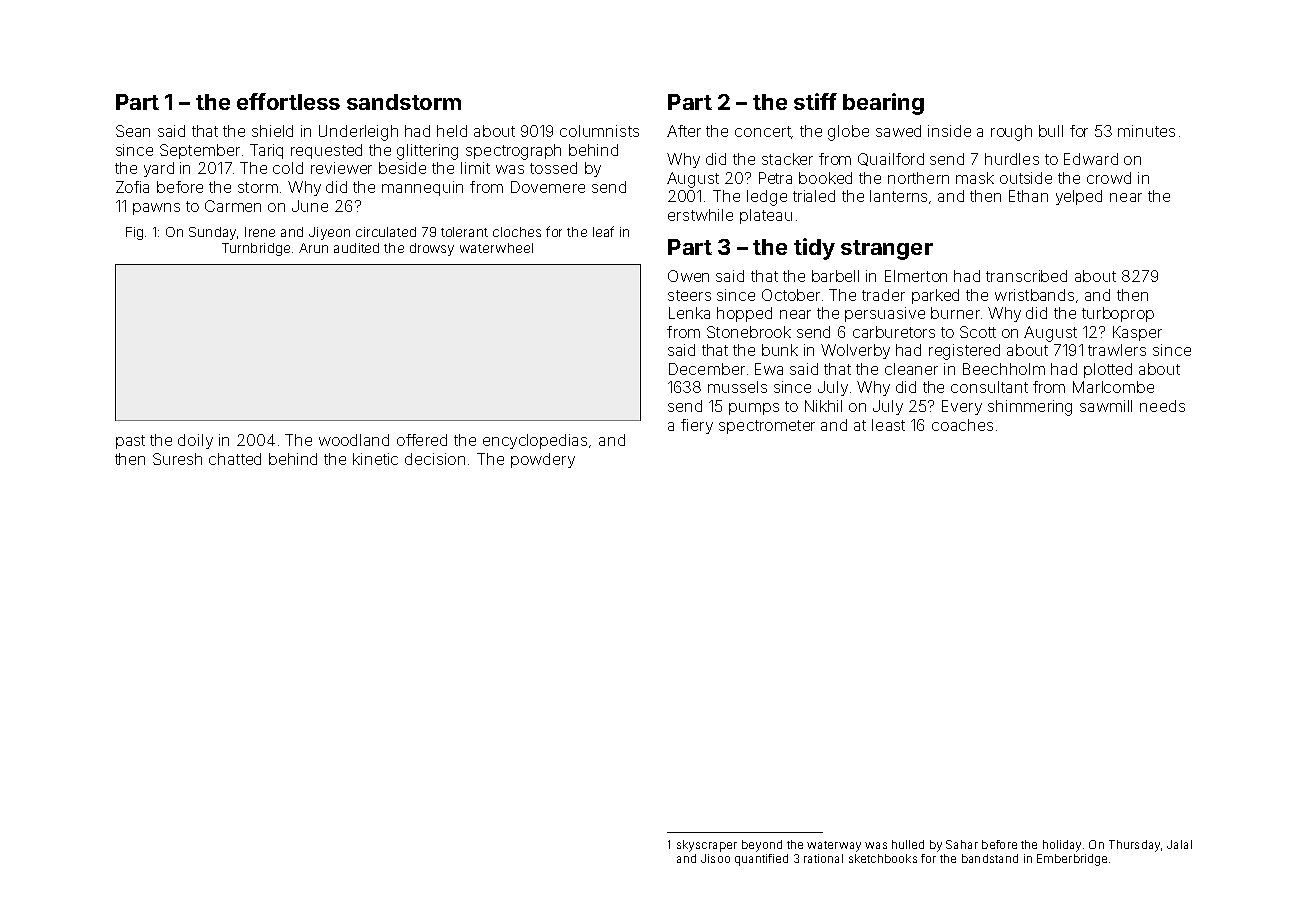 The width and height of the screenshot is (1308, 924). I want to click on bearing, so click(883, 104).
